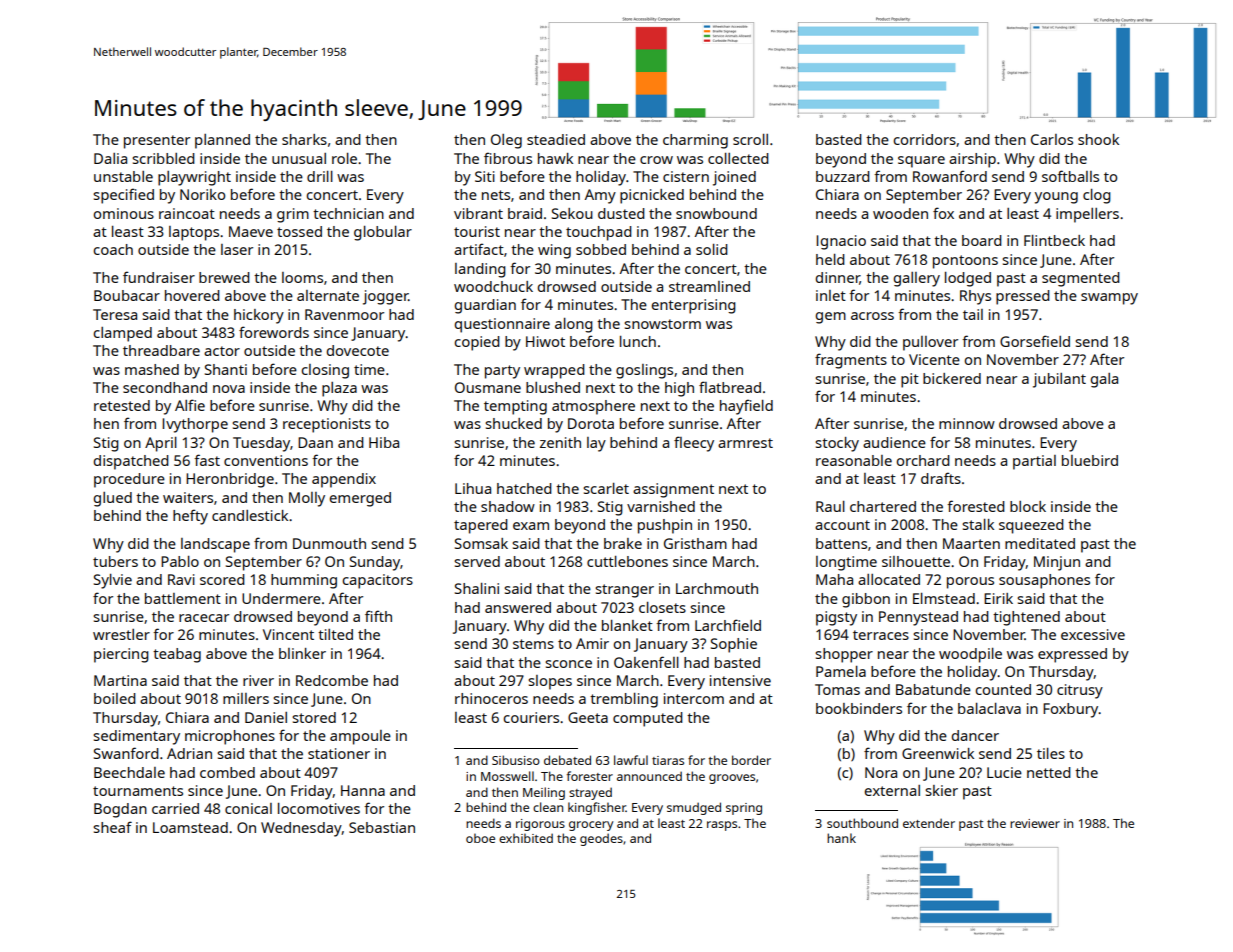 This screenshot has width=1233, height=952. What do you see at coordinates (941, 478) in the screenshot?
I see `drafts` at bounding box center [941, 478].
